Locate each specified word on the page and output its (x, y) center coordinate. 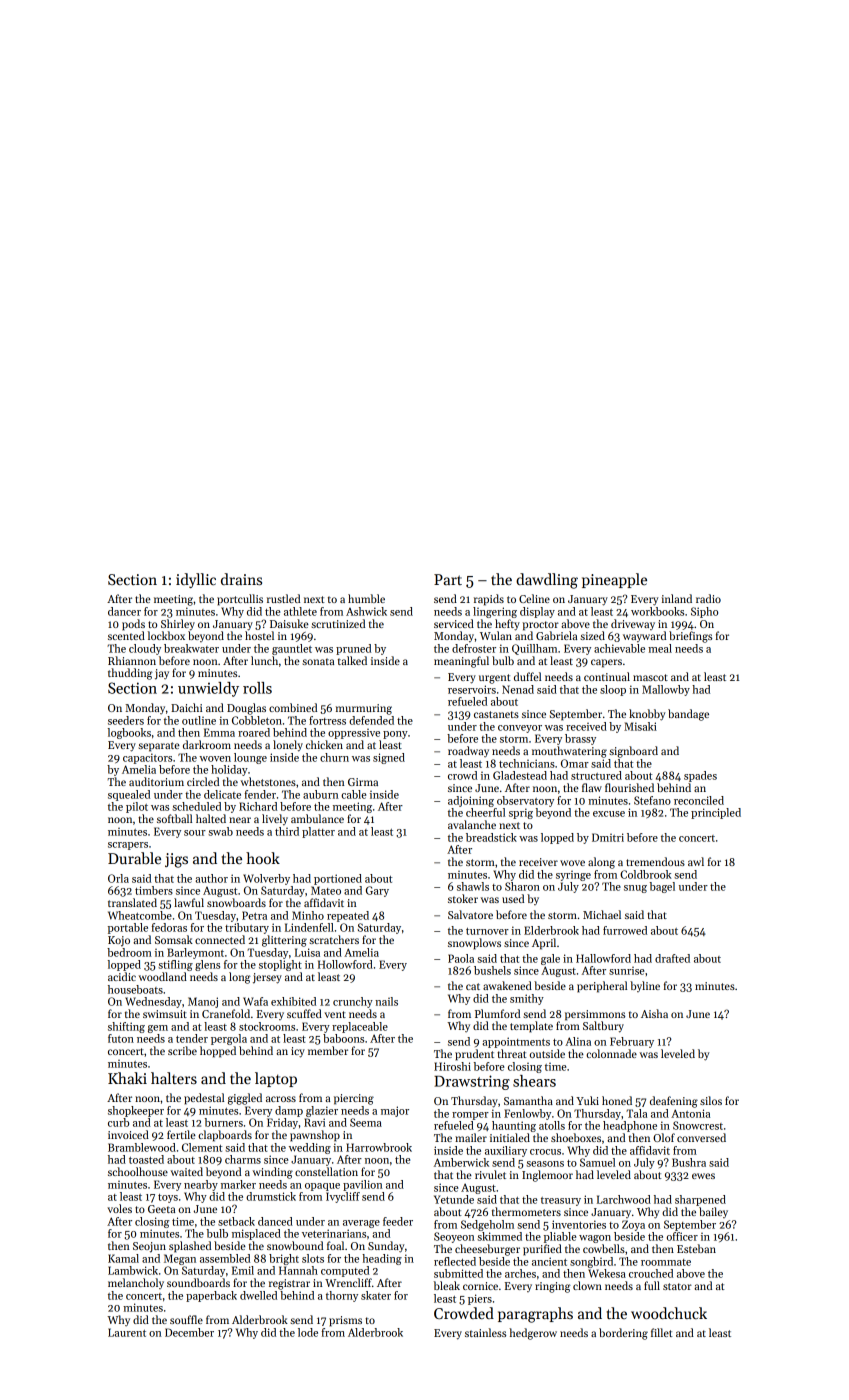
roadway (468, 751)
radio (708, 598)
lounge (250, 758)
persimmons (595, 1015)
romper (470, 1116)
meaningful (461, 662)
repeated (348, 916)
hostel (259, 635)
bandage (688, 715)
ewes (703, 1176)
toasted (146, 1159)
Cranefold (226, 1013)
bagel (662, 887)
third (287, 831)
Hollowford (345, 964)
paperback (211, 1296)
